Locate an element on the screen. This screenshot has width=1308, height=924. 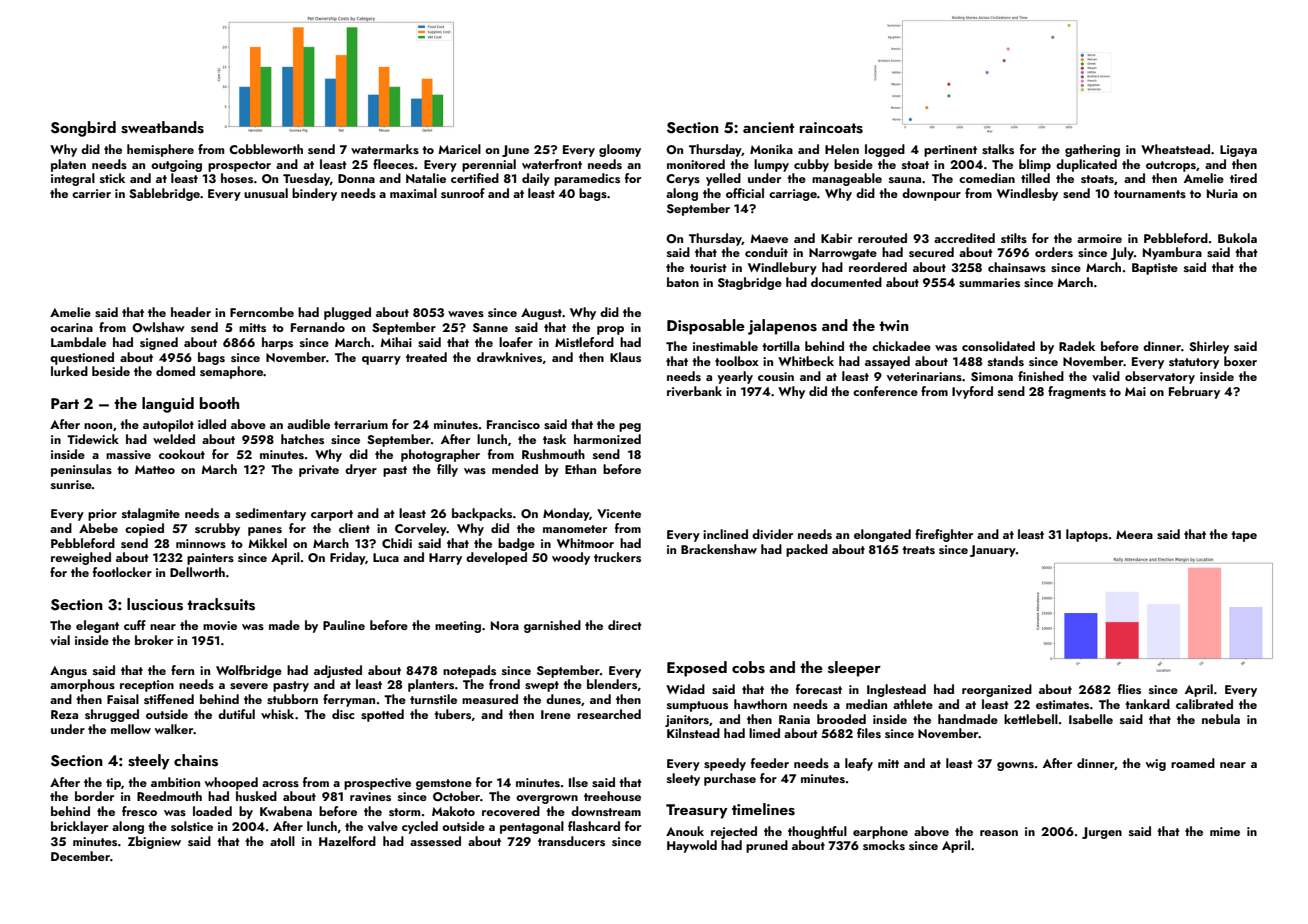
manometer is located at coordinates (575, 529).
